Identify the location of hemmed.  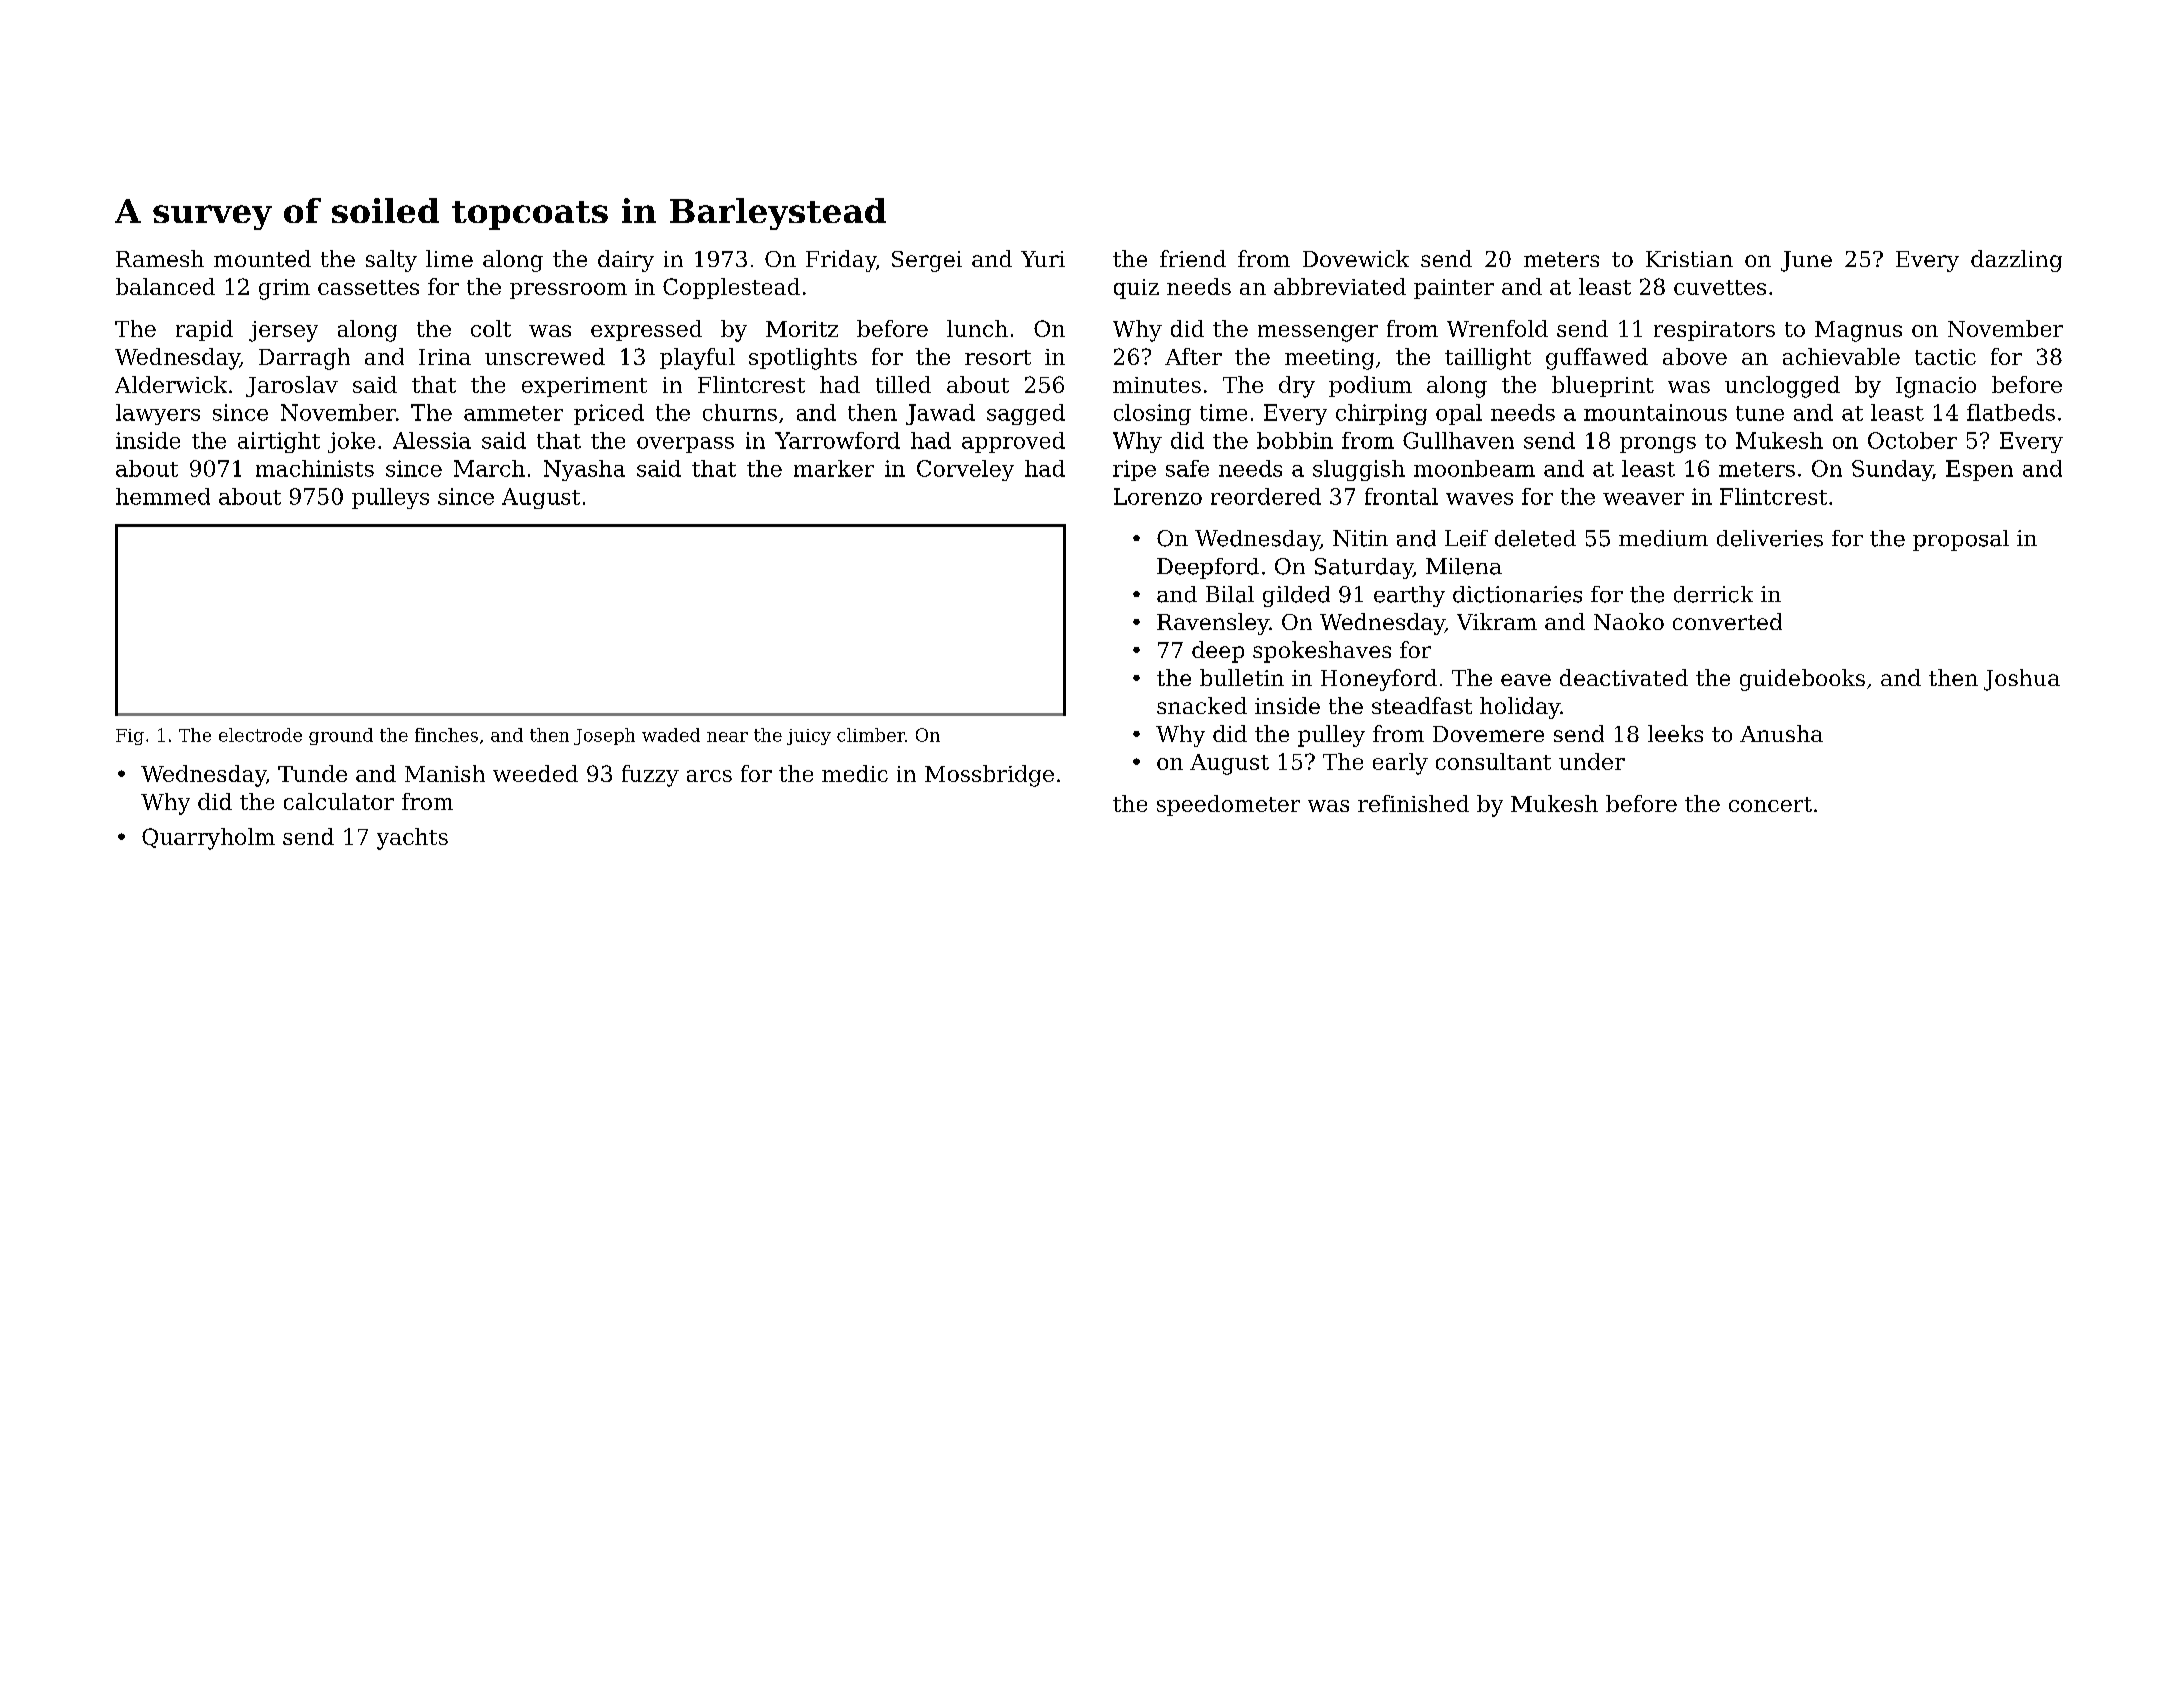
(163, 496).
